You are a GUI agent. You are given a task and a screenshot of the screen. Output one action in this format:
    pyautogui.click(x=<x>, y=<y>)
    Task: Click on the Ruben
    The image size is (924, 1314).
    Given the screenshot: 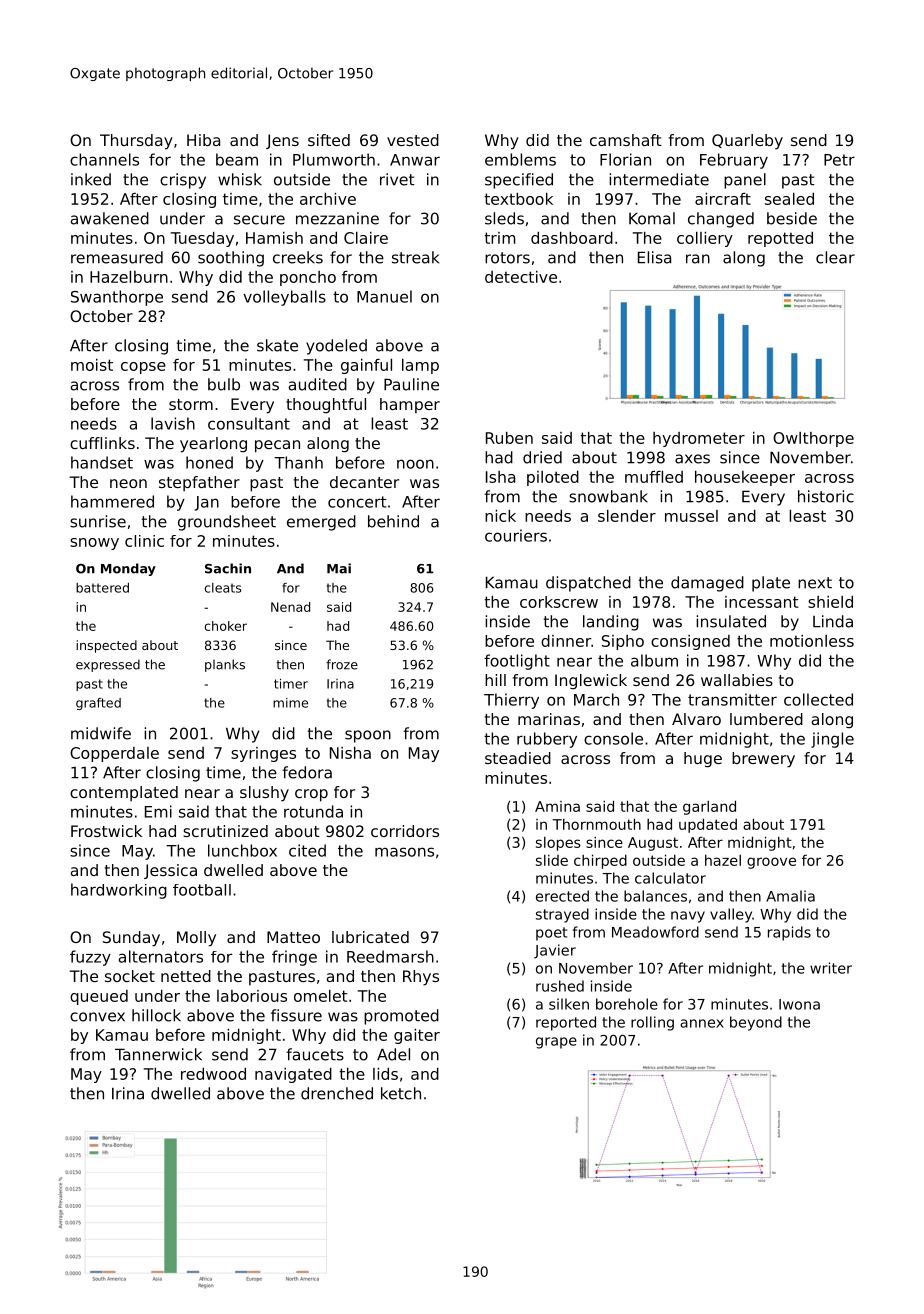 What is the action you would take?
    pyautogui.click(x=509, y=438)
